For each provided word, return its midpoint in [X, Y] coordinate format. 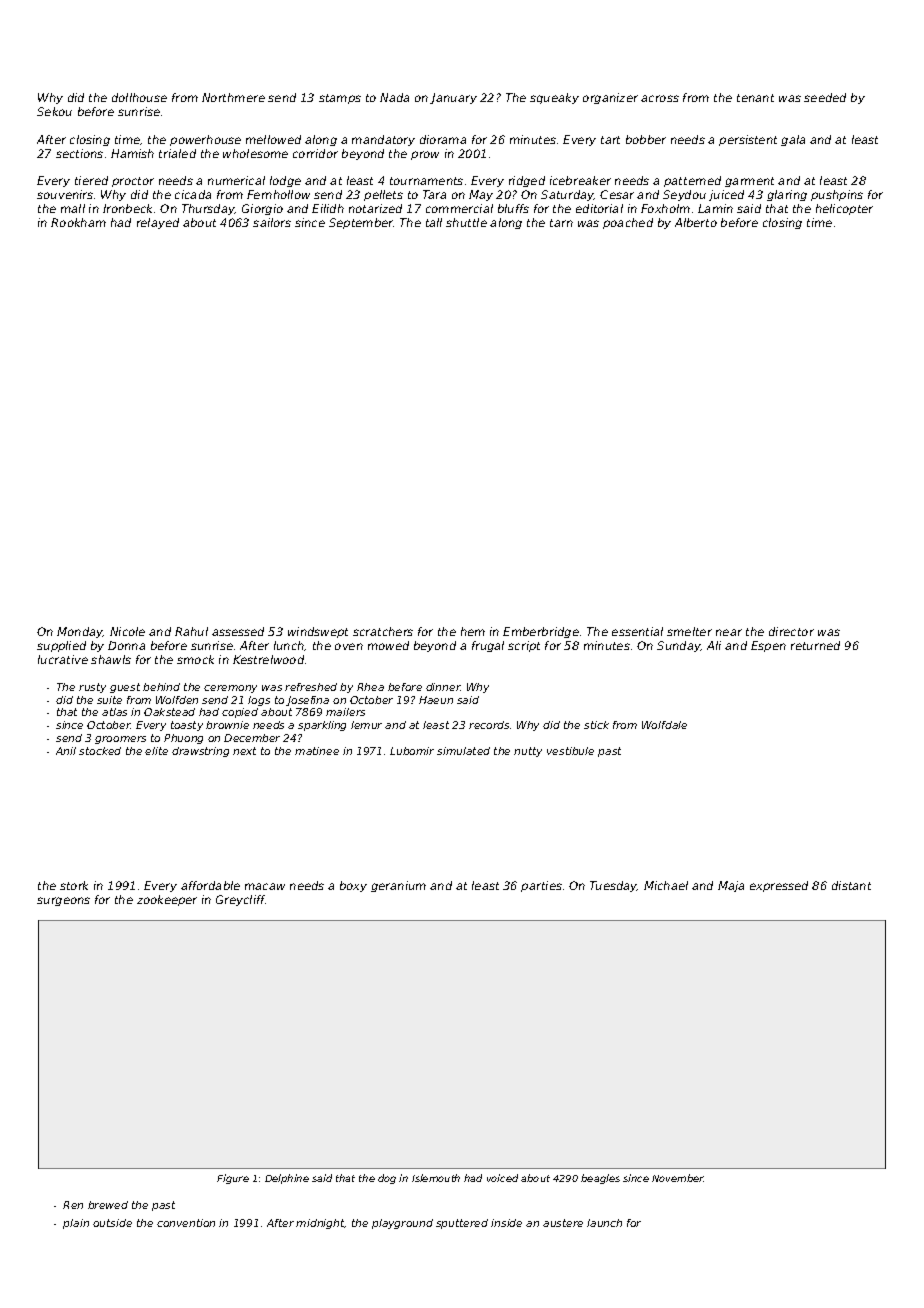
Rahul [191, 631]
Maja [731, 886]
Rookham [78, 222]
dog [387, 1179]
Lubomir [412, 751]
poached [628, 223]
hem [473, 631]
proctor [133, 182]
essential [637, 631]
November [678, 1178]
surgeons [63, 901]
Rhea [370, 687]
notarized [375, 208]
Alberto [696, 222]
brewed [108, 1205]
